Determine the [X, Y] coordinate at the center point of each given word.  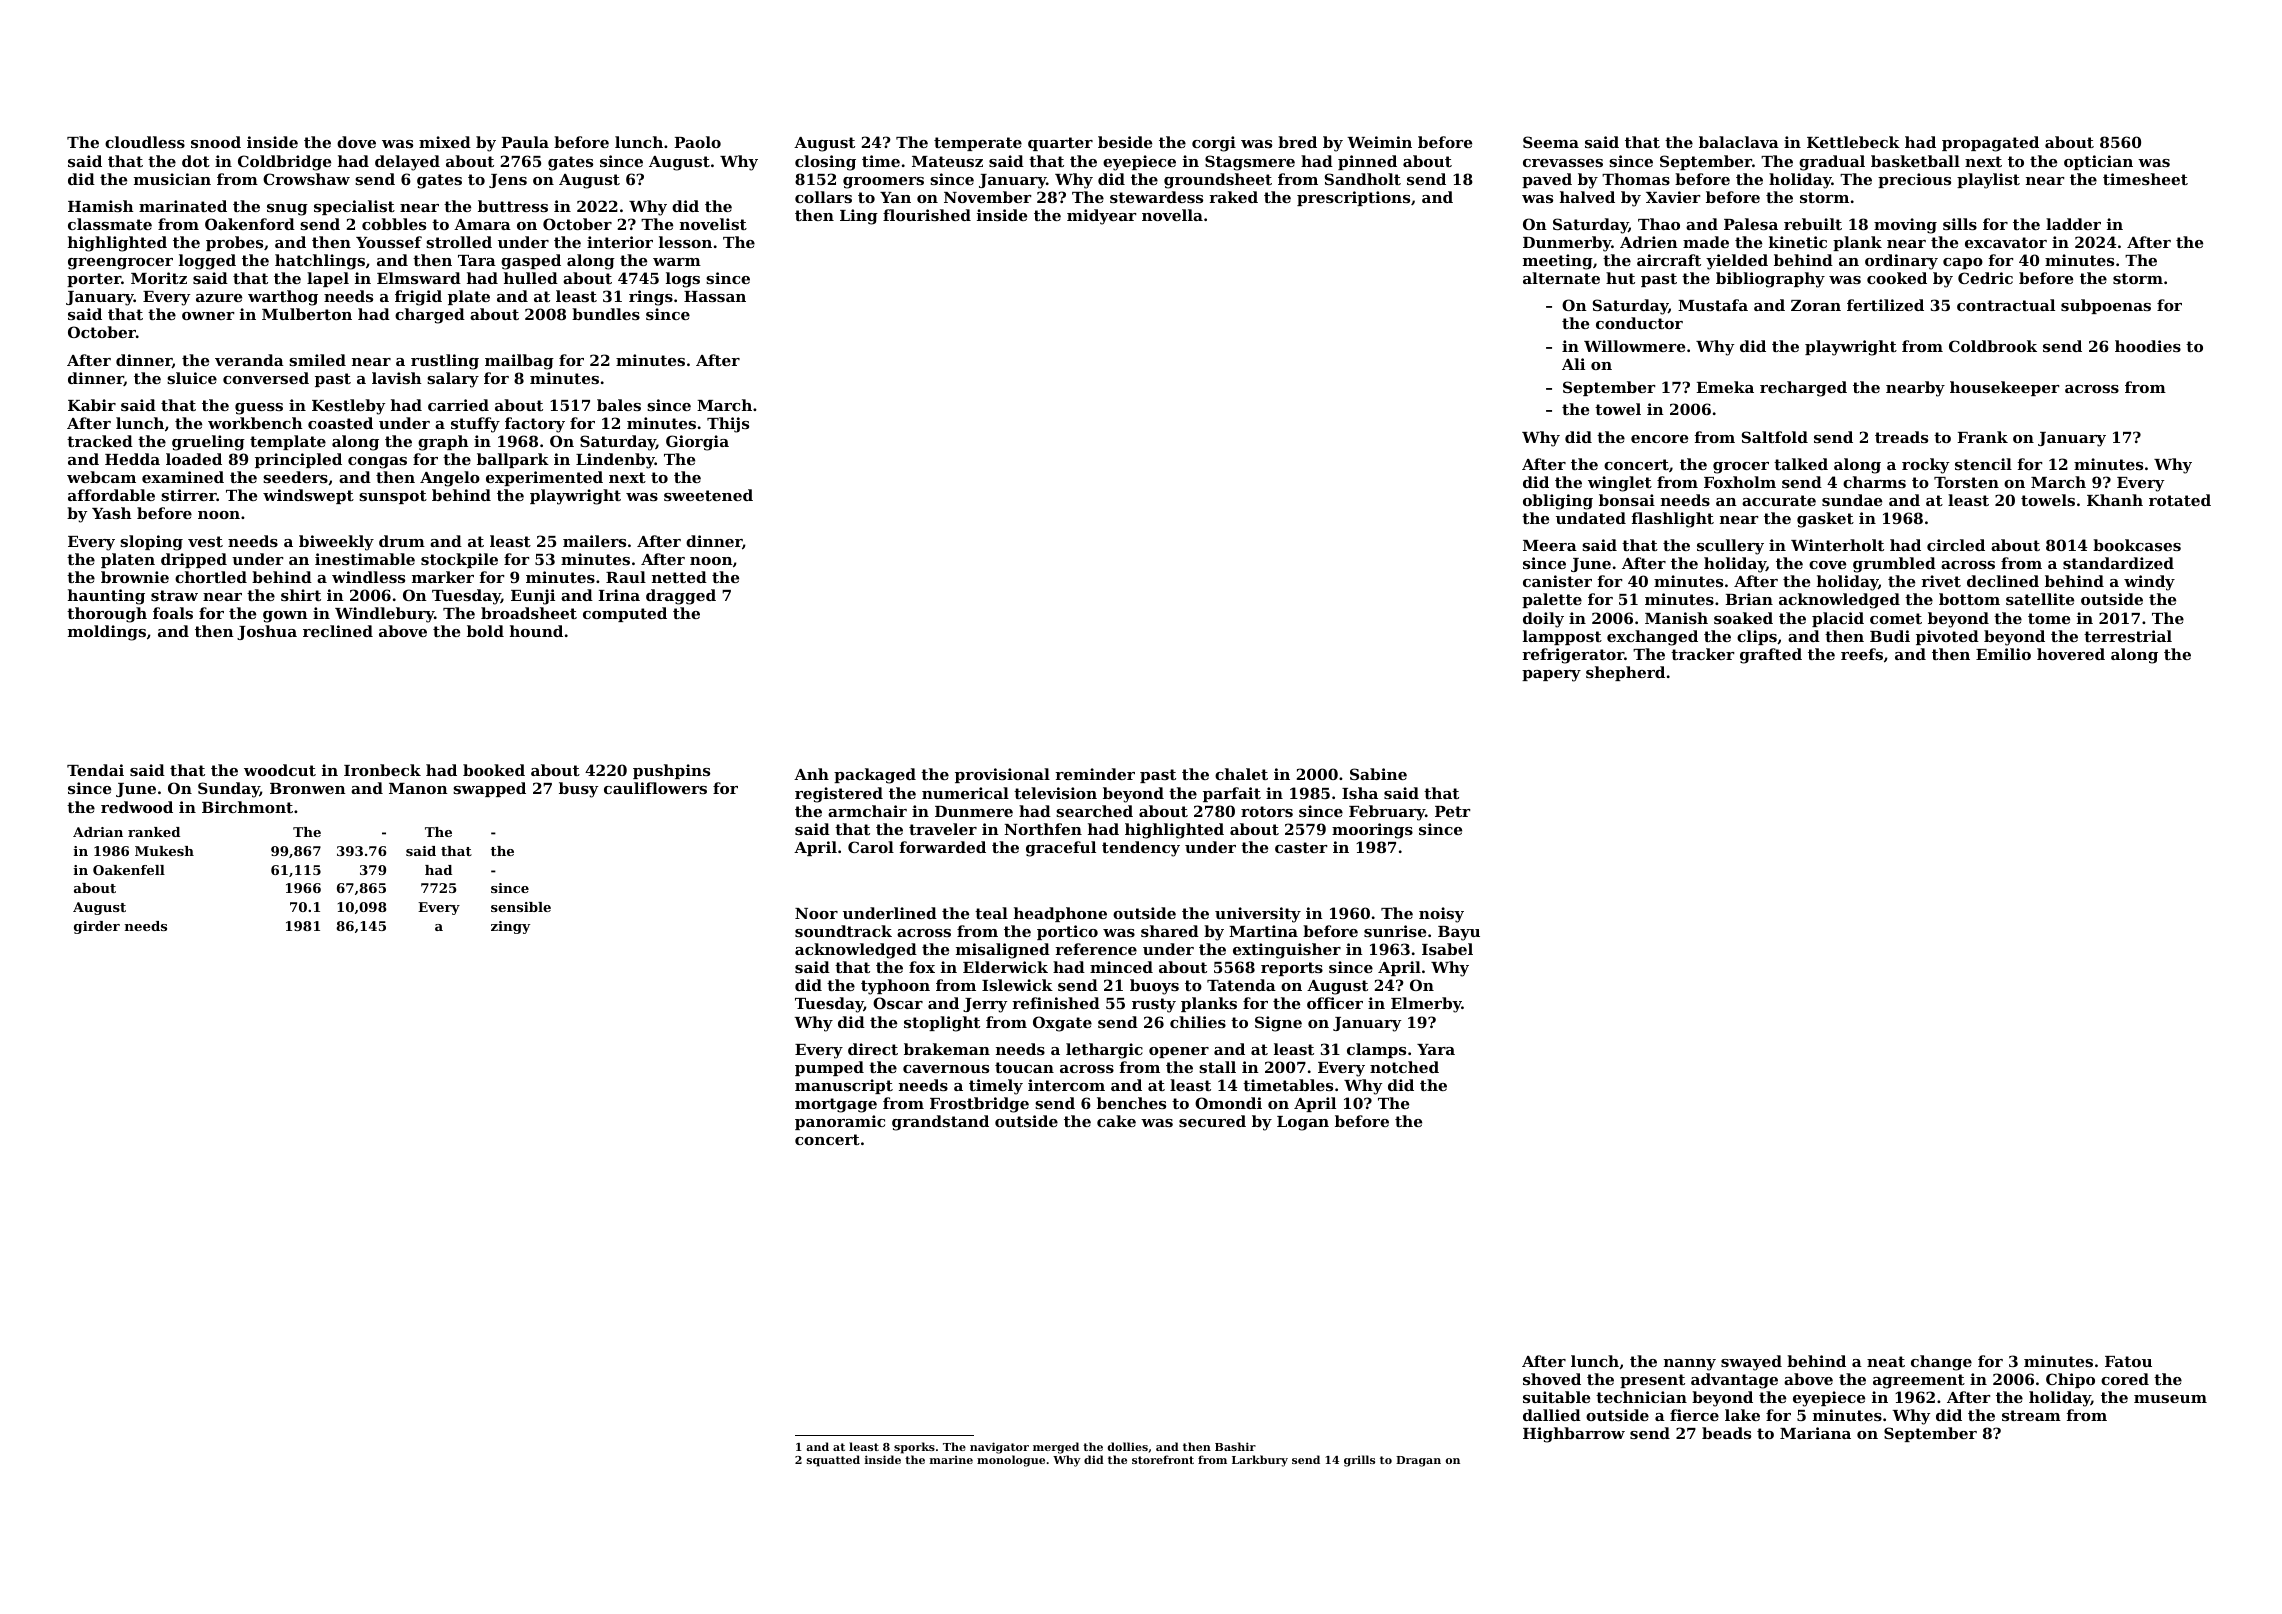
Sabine [1378, 774]
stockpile [459, 560]
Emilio [2003, 654]
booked [494, 770]
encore [1659, 439]
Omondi [1228, 1103]
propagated [1990, 144]
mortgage [836, 1105]
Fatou [2128, 1361]
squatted [833, 1461]
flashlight [1673, 520]
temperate [978, 144]
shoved [1552, 1379]
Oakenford [250, 224]
